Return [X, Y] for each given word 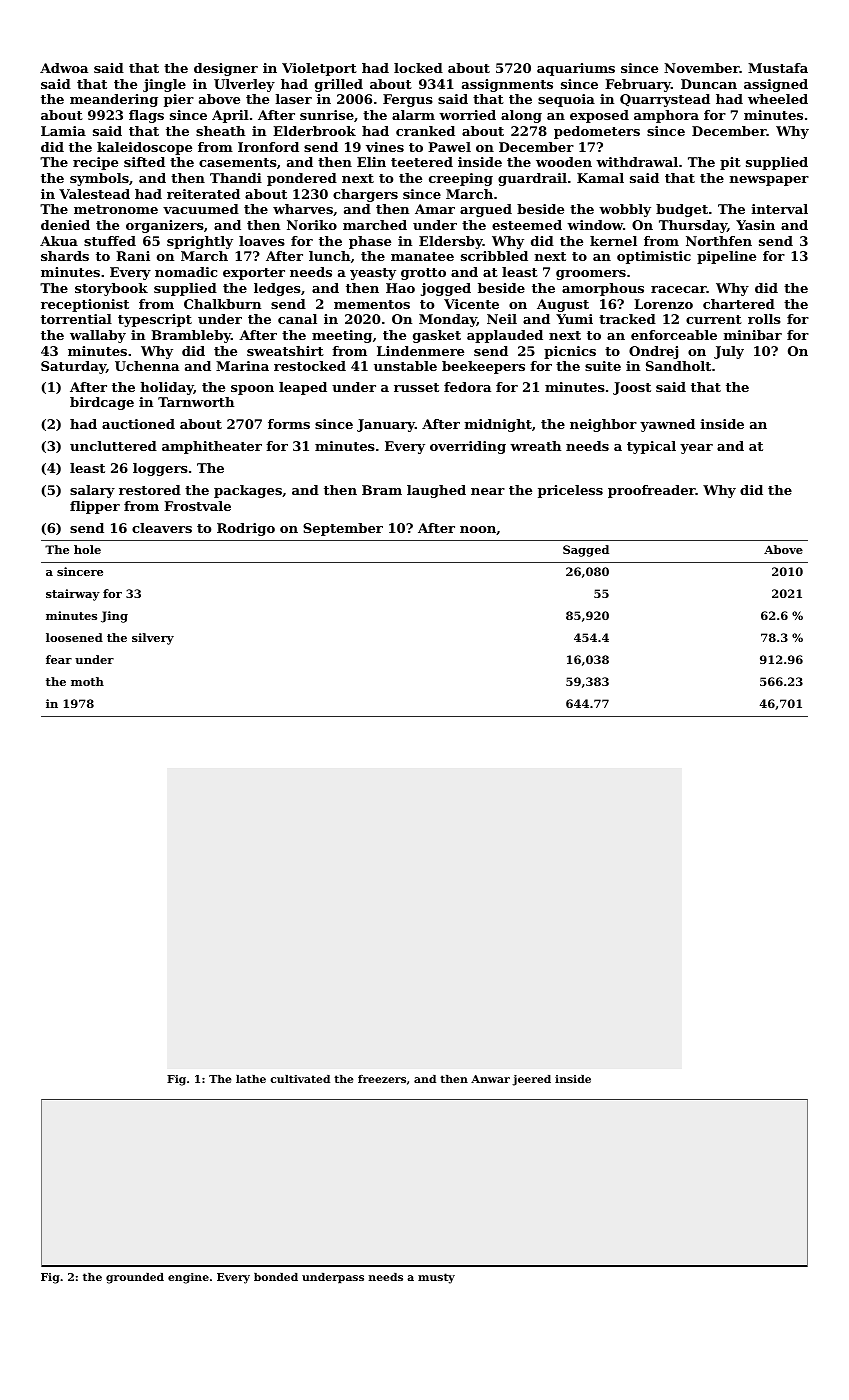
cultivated [300, 1079]
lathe [251, 1079]
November [702, 68]
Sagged [586, 551]
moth [87, 681]
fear [59, 659]
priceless [570, 491]
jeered [531, 1080]
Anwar [490, 1079]
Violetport [319, 69]
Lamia [63, 131]
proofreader [652, 491]
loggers [160, 469]
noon [478, 529]
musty [436, 1278]
